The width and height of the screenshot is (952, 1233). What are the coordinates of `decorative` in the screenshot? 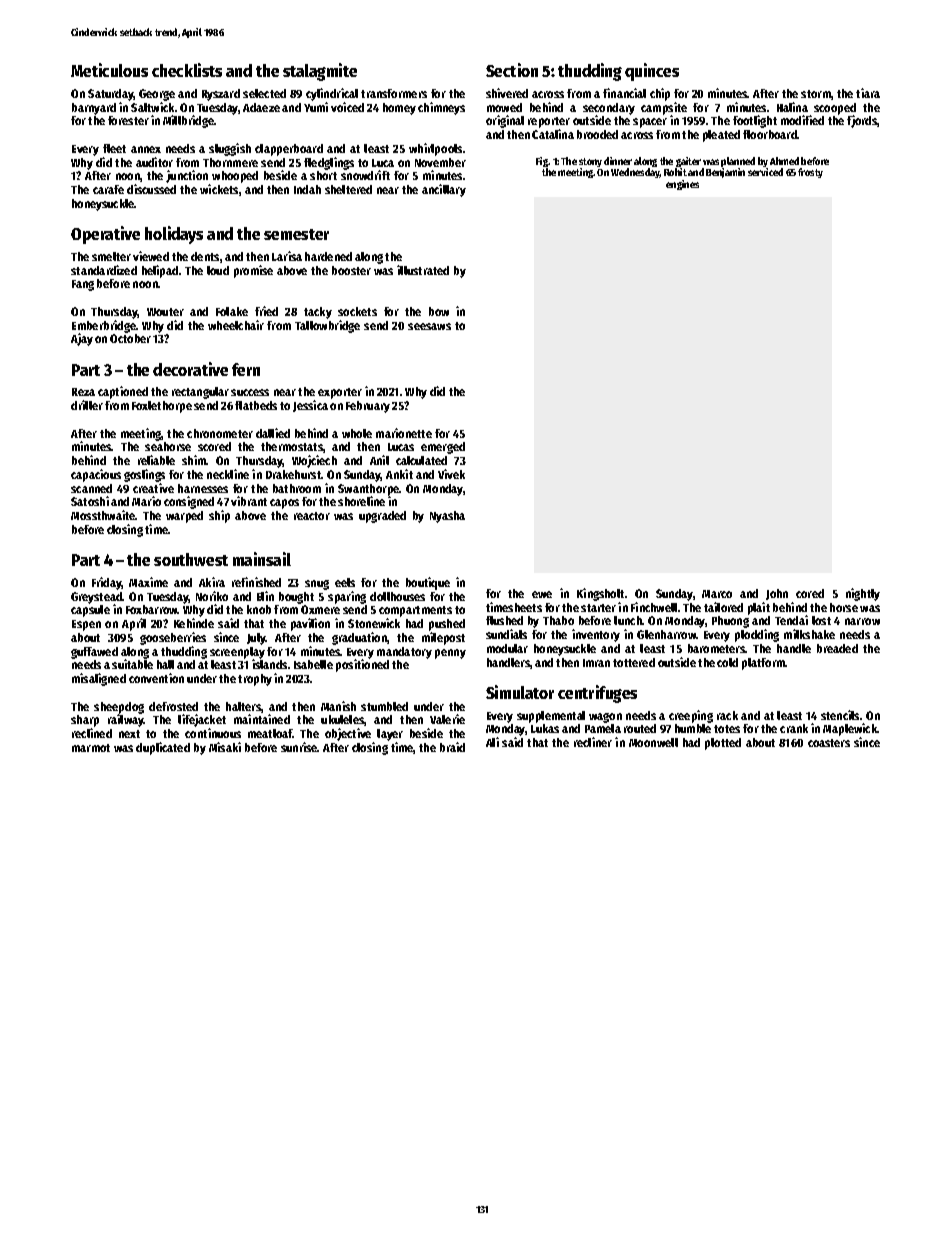 It's located at (190, 369).
